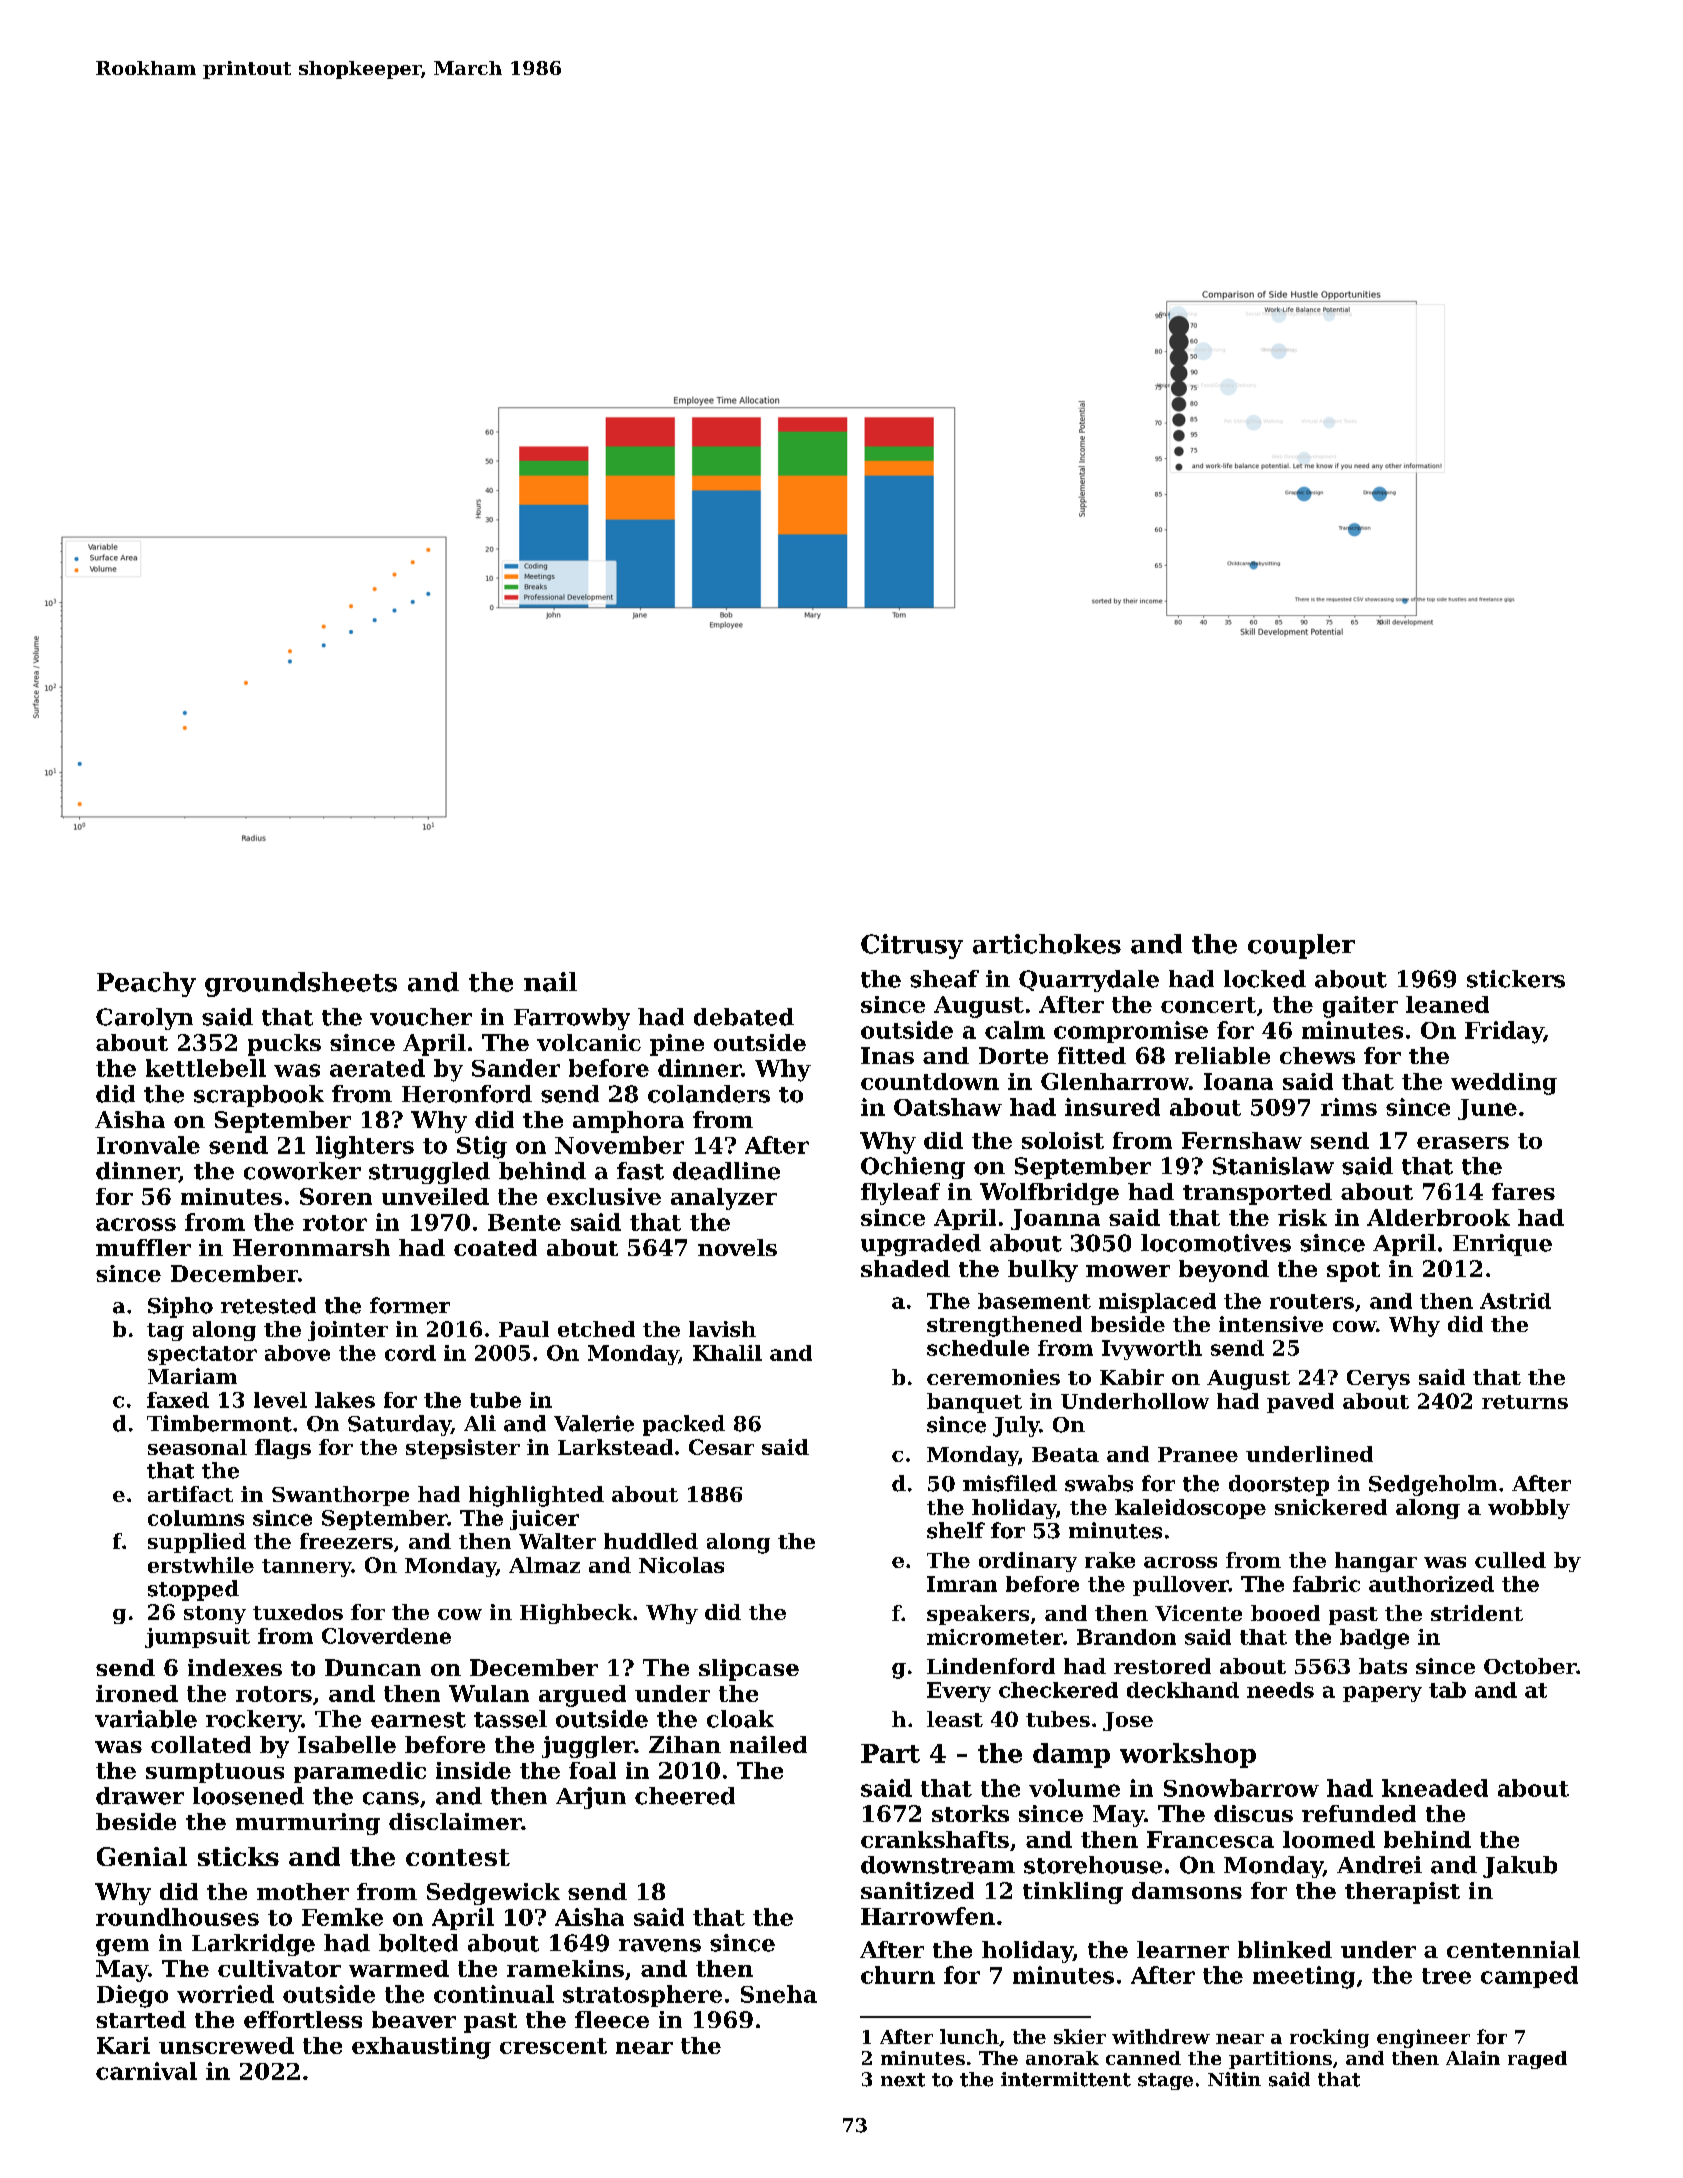 Image resolution: width=1683 pixels, height=2178 pixels. Describe the element at coordinates (912, 946) in the document. I see `Citrusy` at that location.
